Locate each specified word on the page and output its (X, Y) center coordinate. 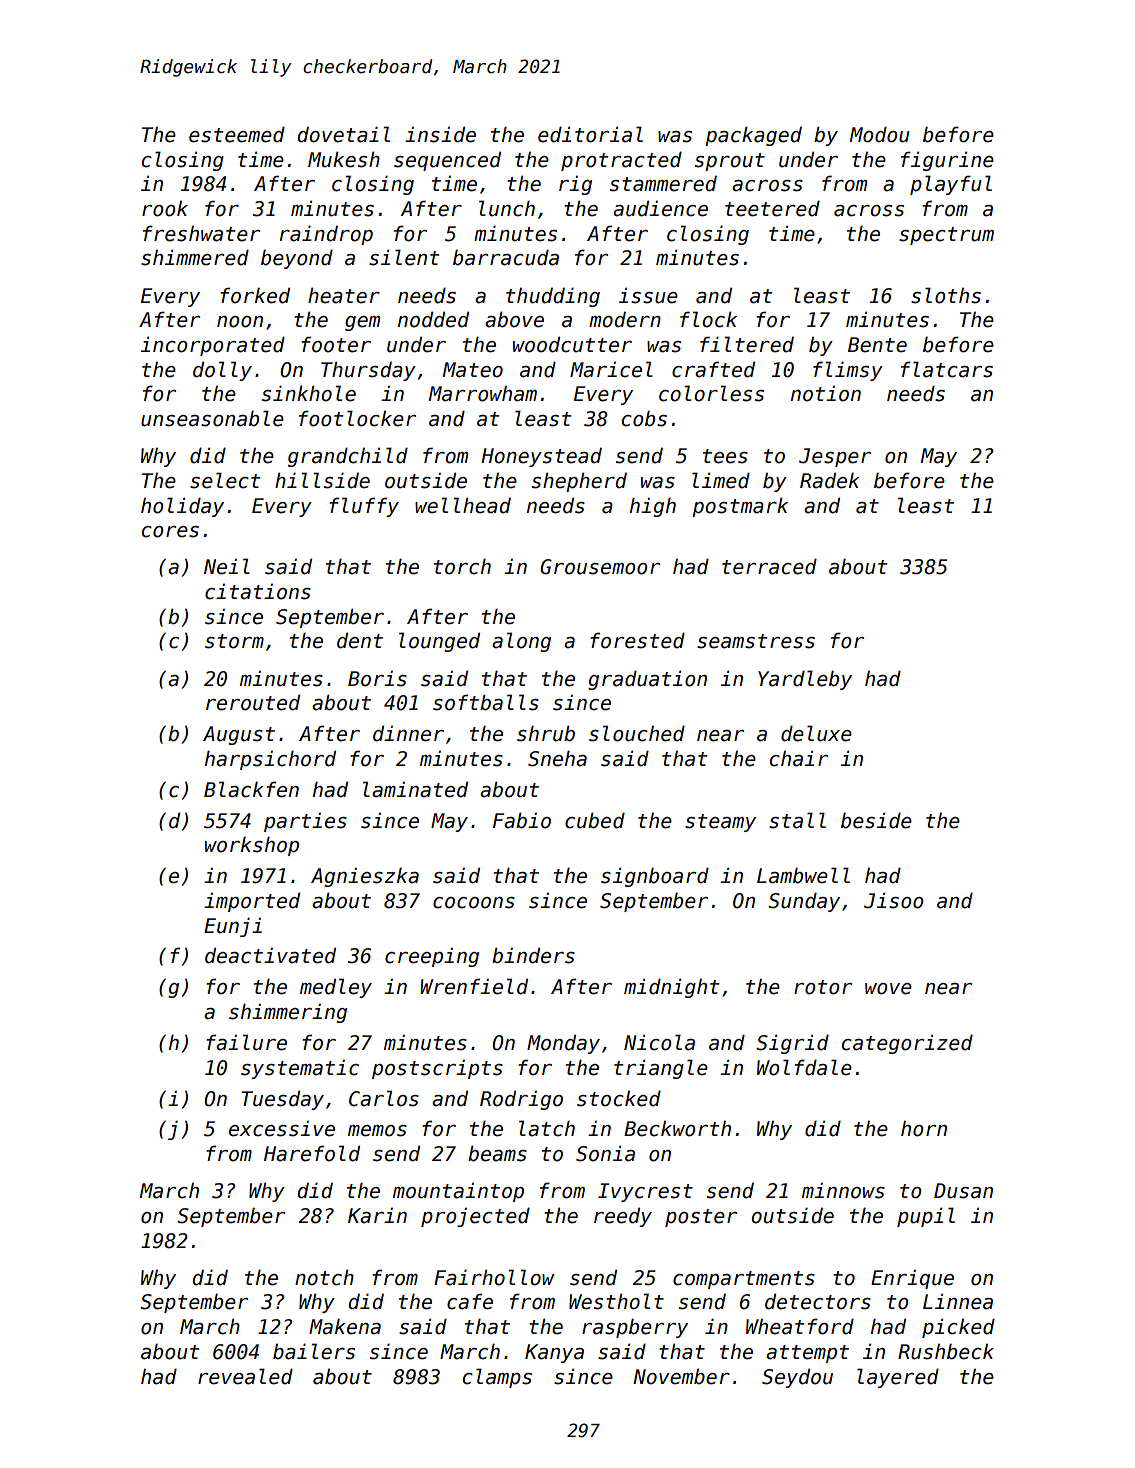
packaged (753, 136)
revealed (245, 1376)
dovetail (343, 134)
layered (898, 1378)
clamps (497, 1378)
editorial (590, 134)
